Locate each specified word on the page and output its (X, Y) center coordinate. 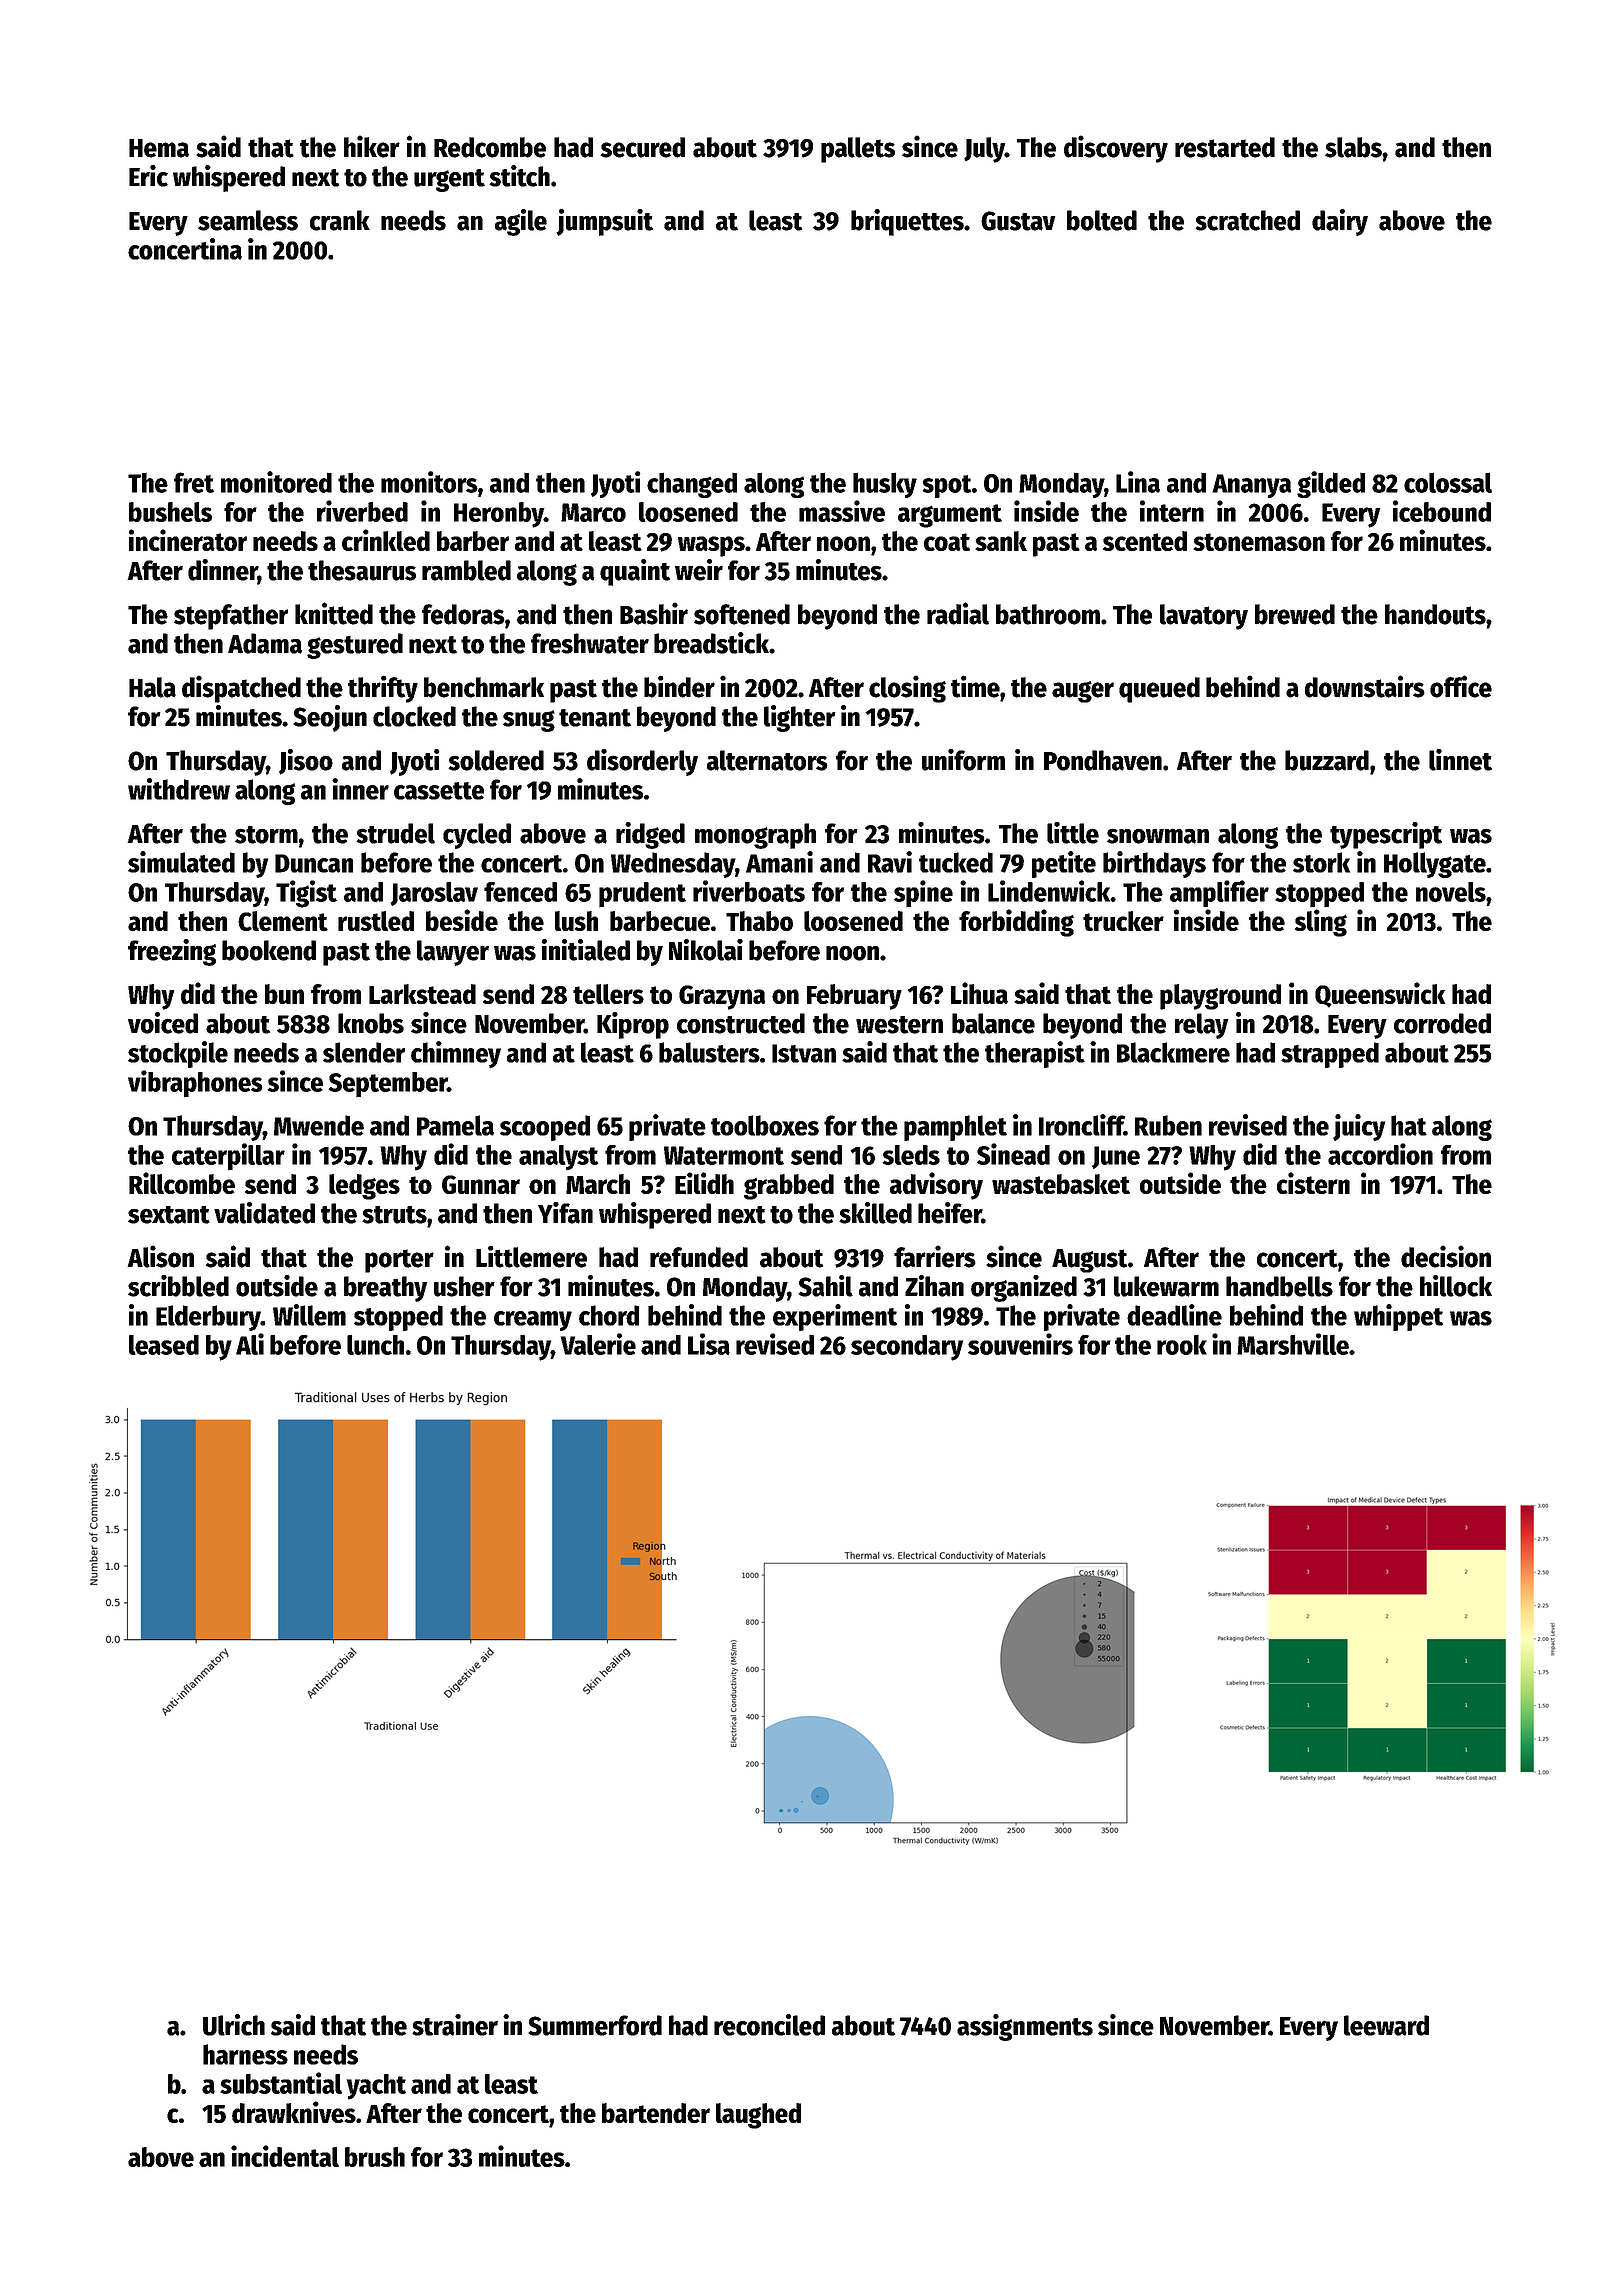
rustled (376, 921)
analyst (559, 1157)
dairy (1340, 222)
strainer (455, 2025)
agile (521, 222)
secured (642, 147)
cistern (1313, 1183)
